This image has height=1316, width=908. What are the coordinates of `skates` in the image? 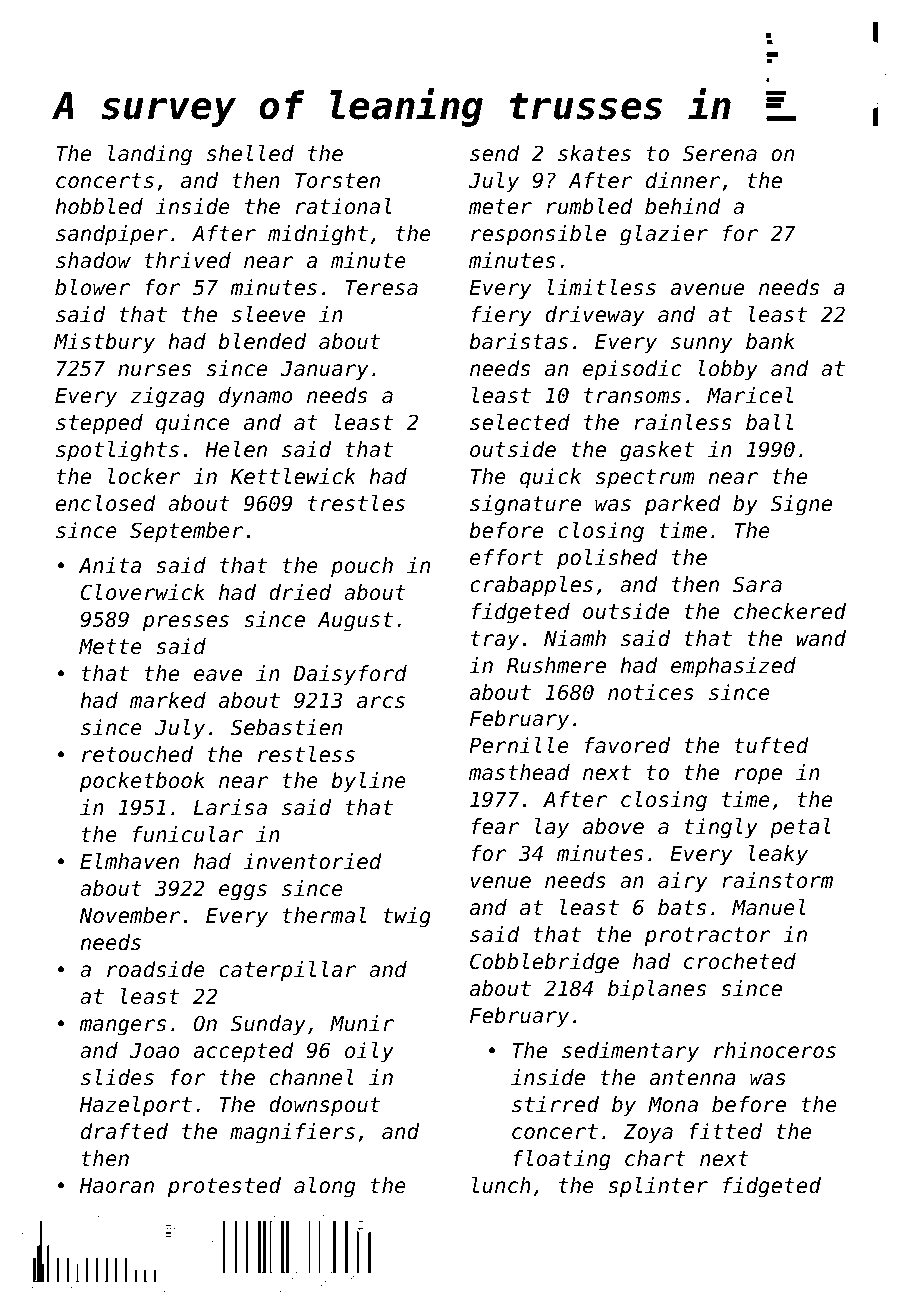 It's located at (594, 153).
